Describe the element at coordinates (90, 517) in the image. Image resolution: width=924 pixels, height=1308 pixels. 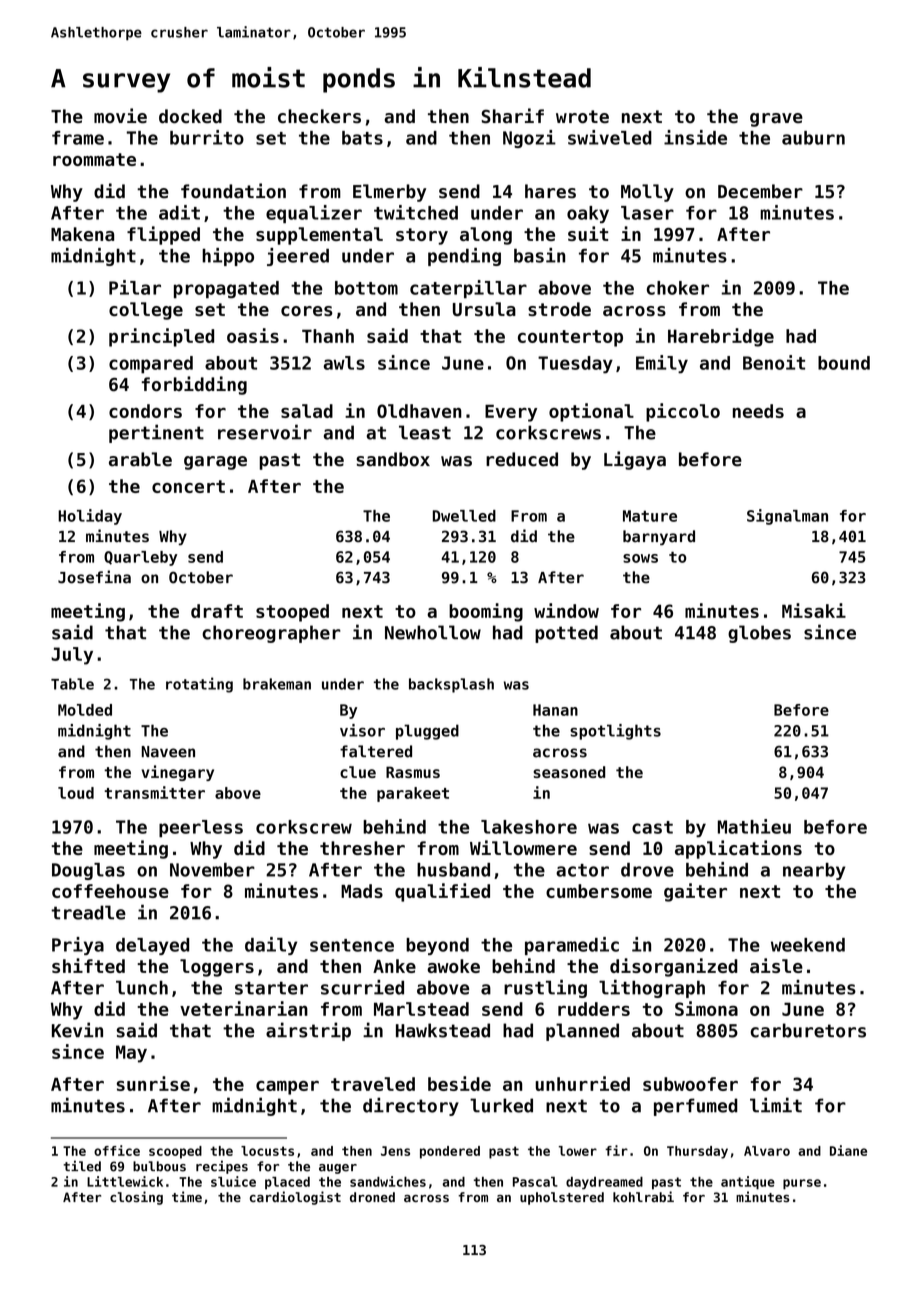
I see `Holiday` at that location.
